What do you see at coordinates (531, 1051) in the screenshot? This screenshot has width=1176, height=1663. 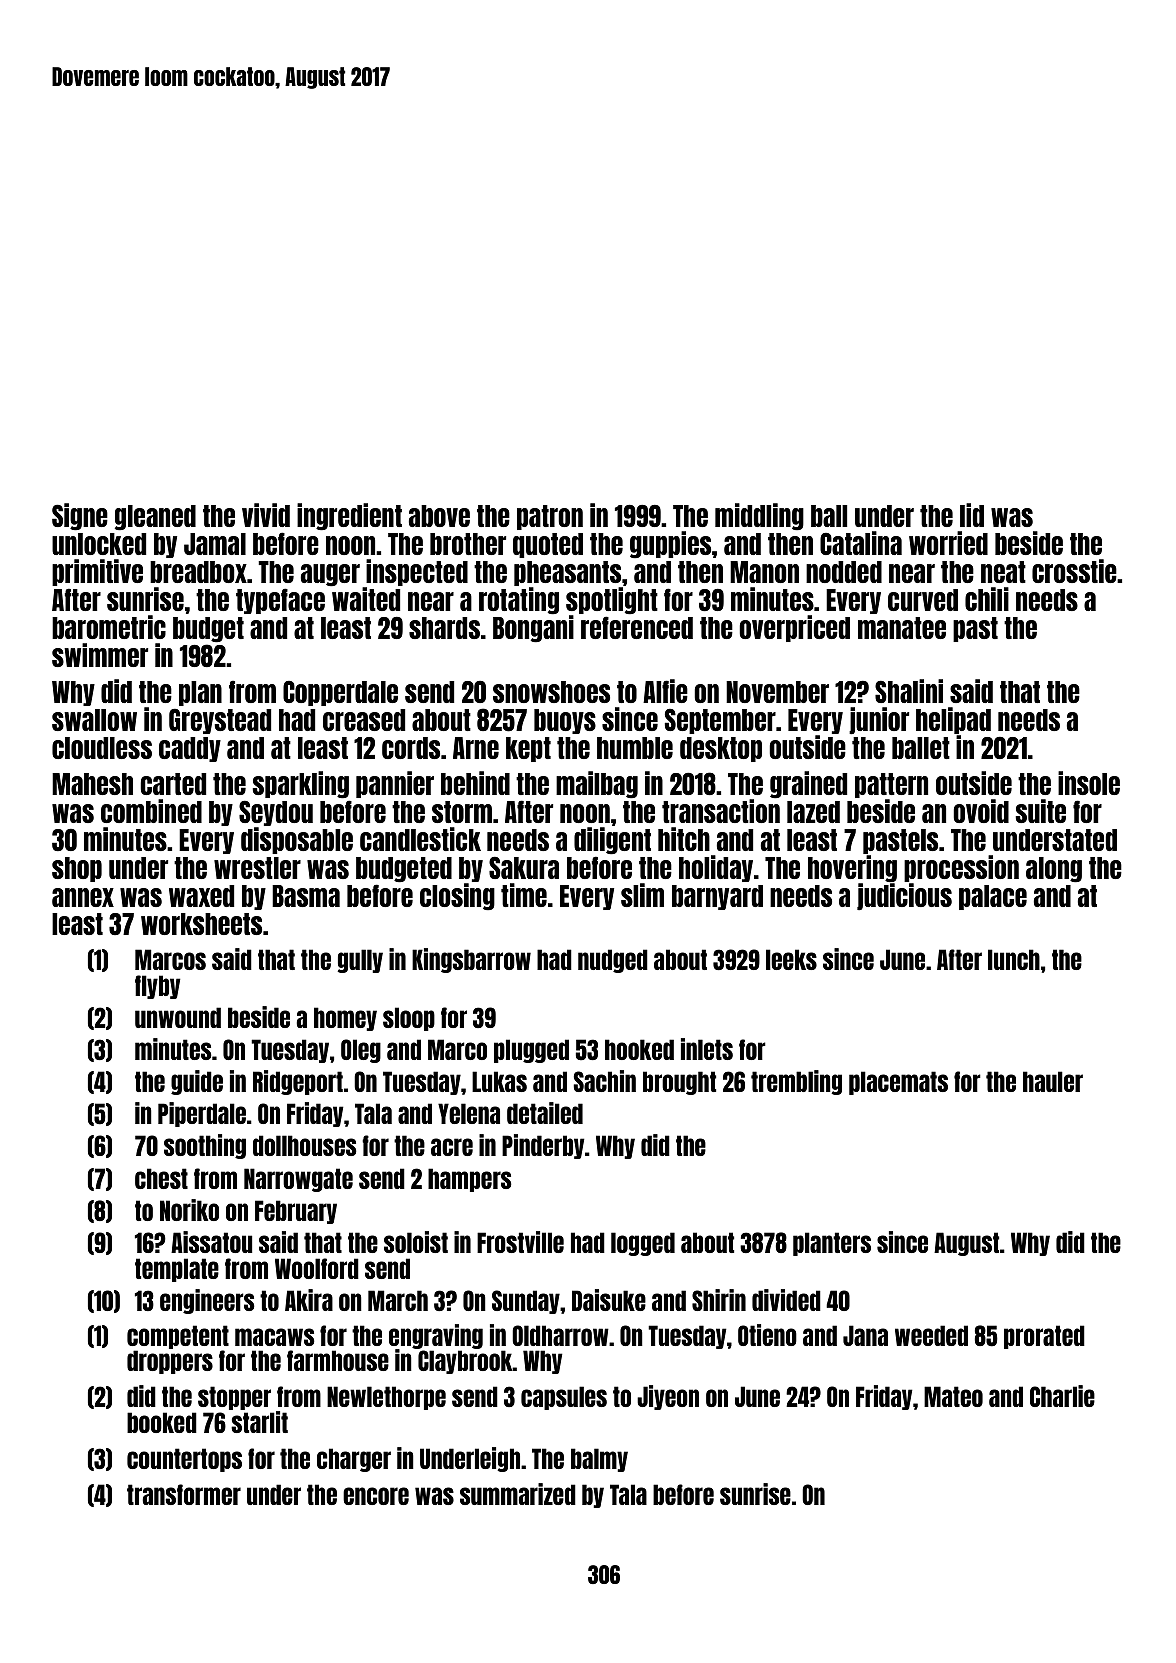 I see `plugged` at bounding box center [531, 1051].
